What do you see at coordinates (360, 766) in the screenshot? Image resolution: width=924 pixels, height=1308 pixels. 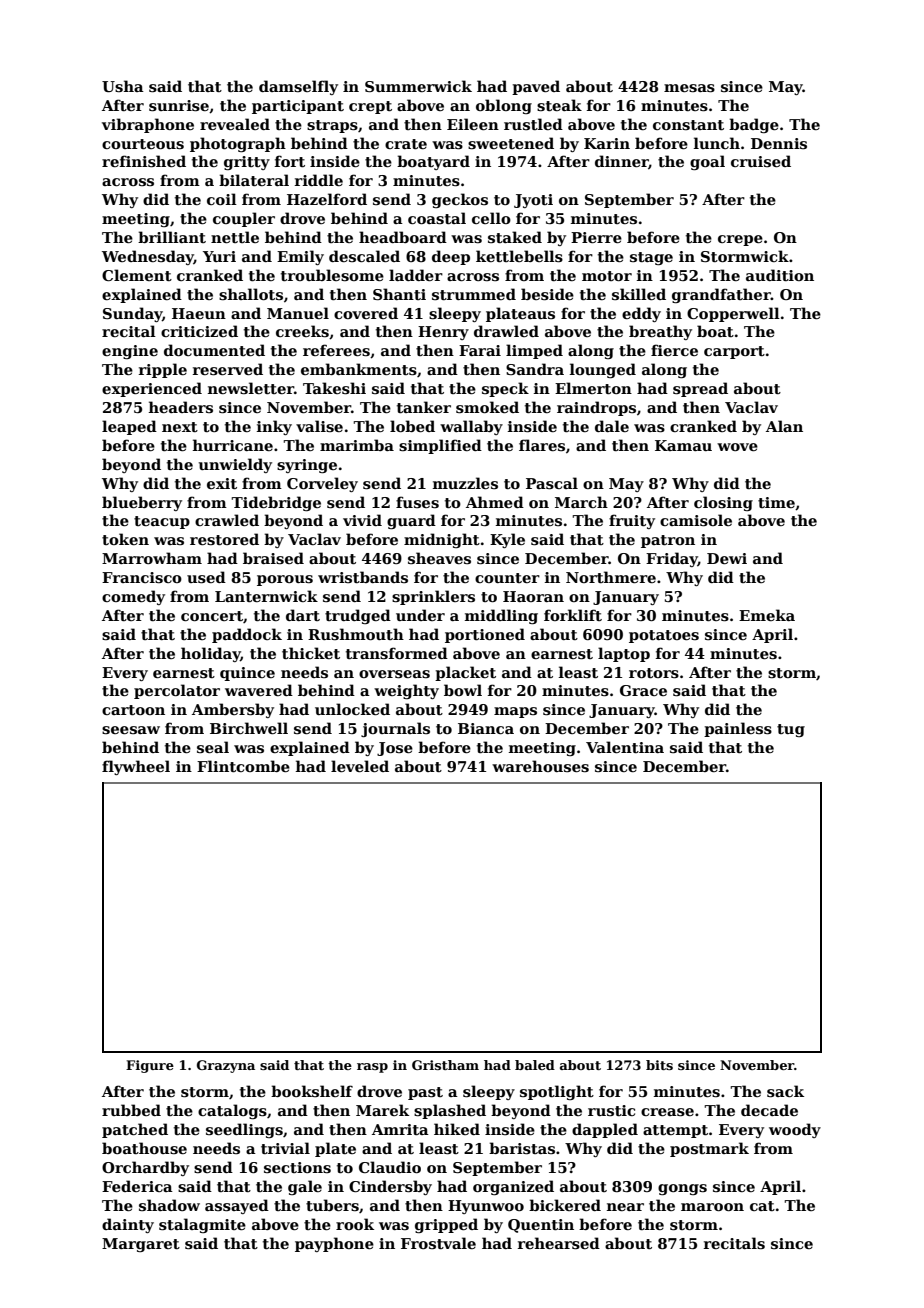 I see `leveled` at bounding box center [360, 766].
